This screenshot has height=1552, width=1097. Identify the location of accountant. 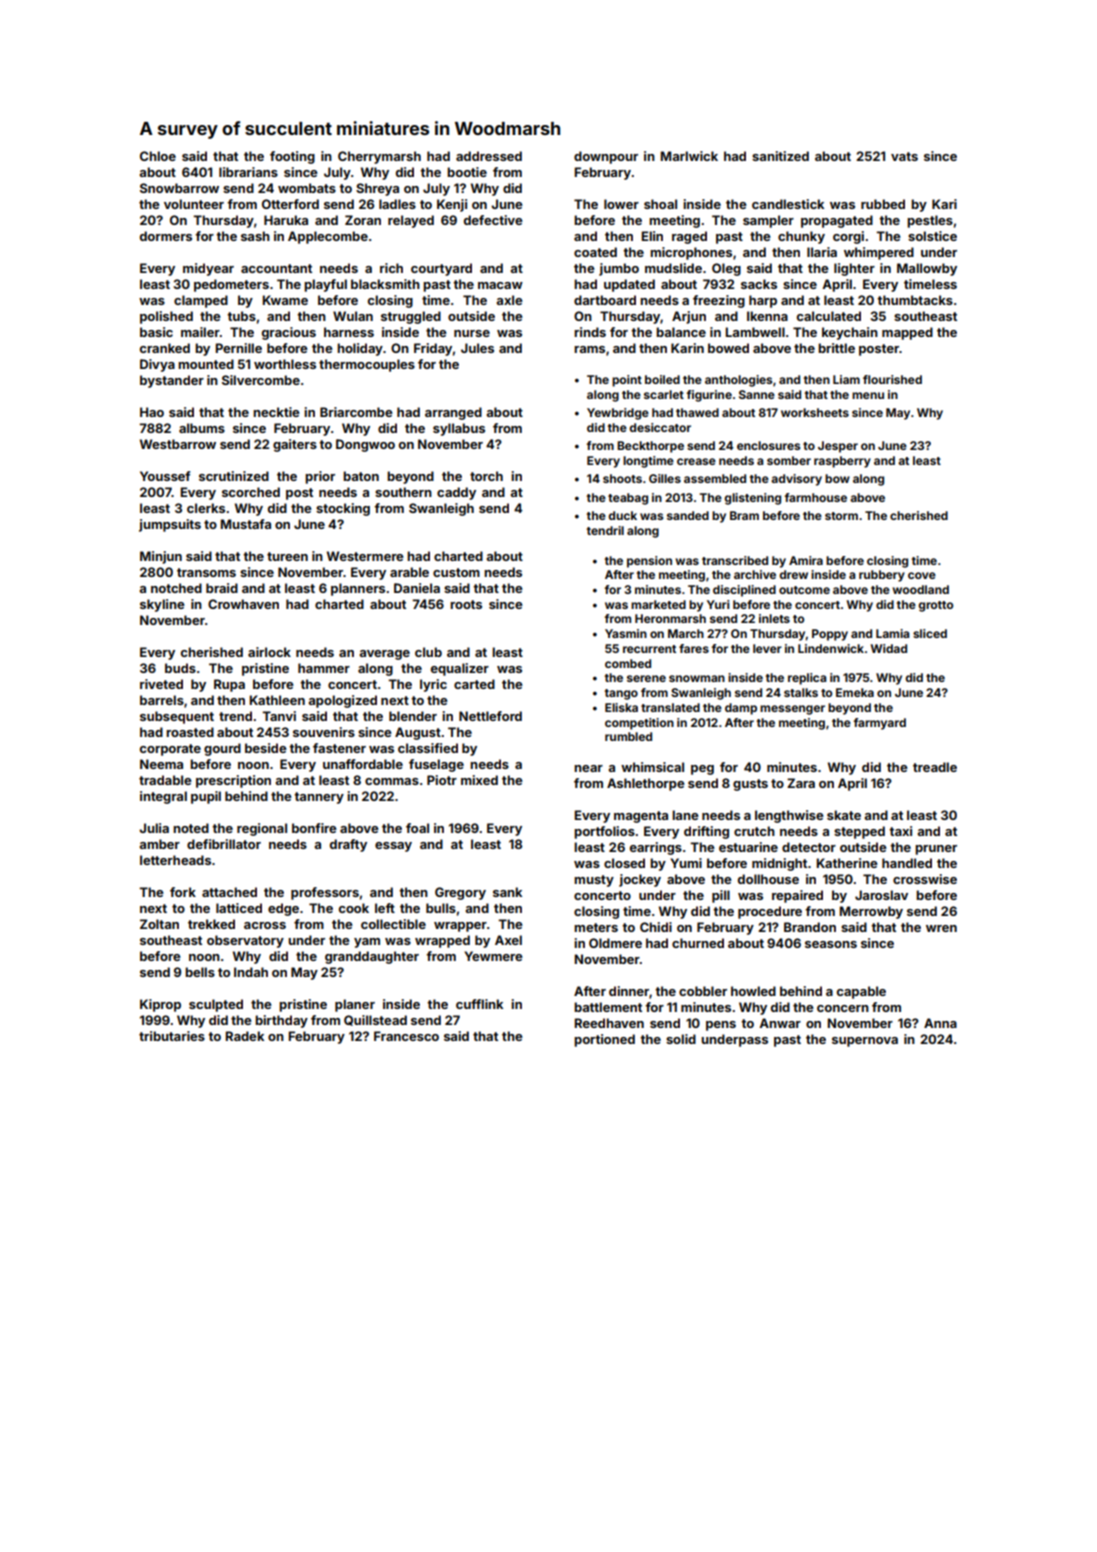
(276, 268).
